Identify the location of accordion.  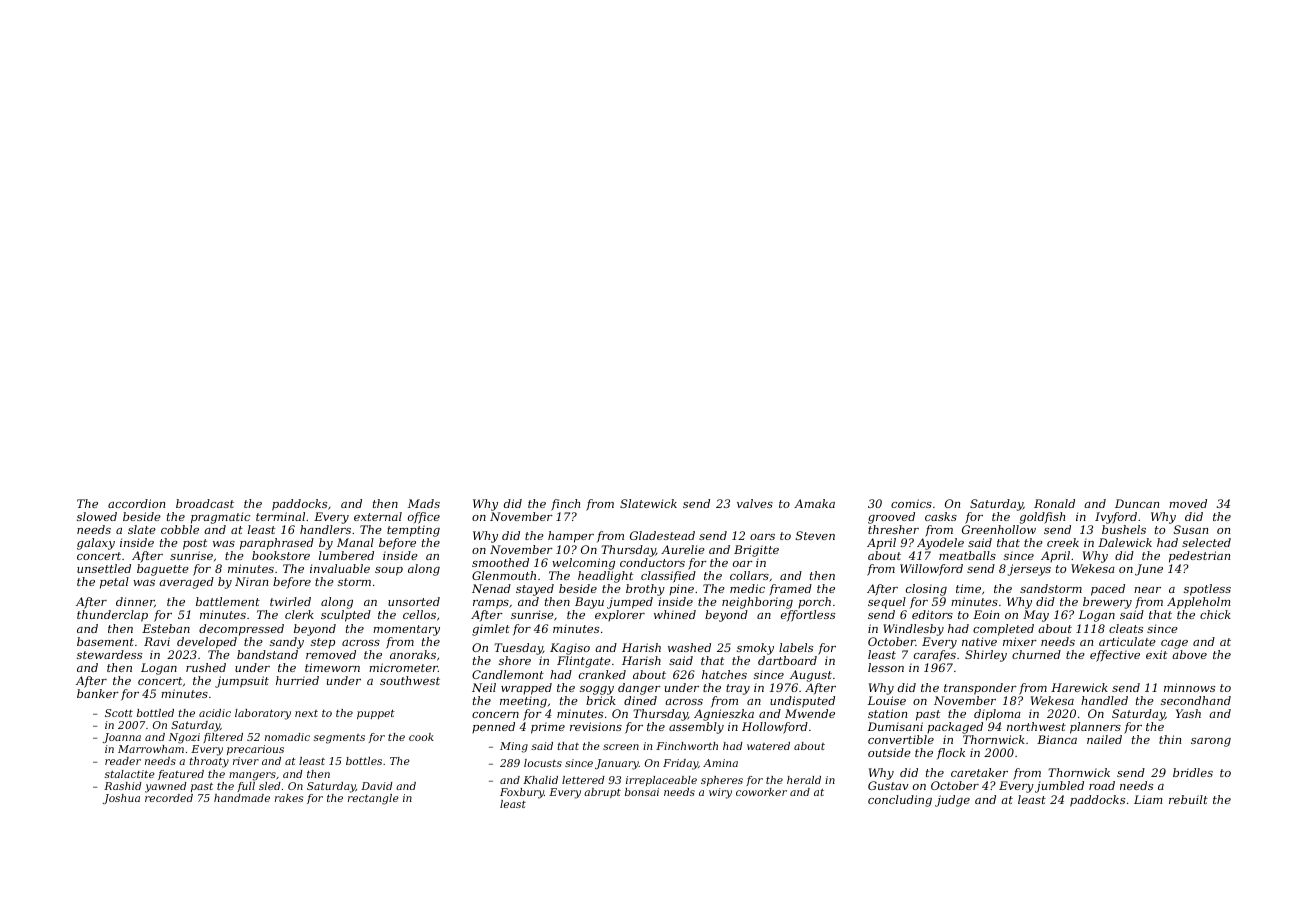
(136, 503).
